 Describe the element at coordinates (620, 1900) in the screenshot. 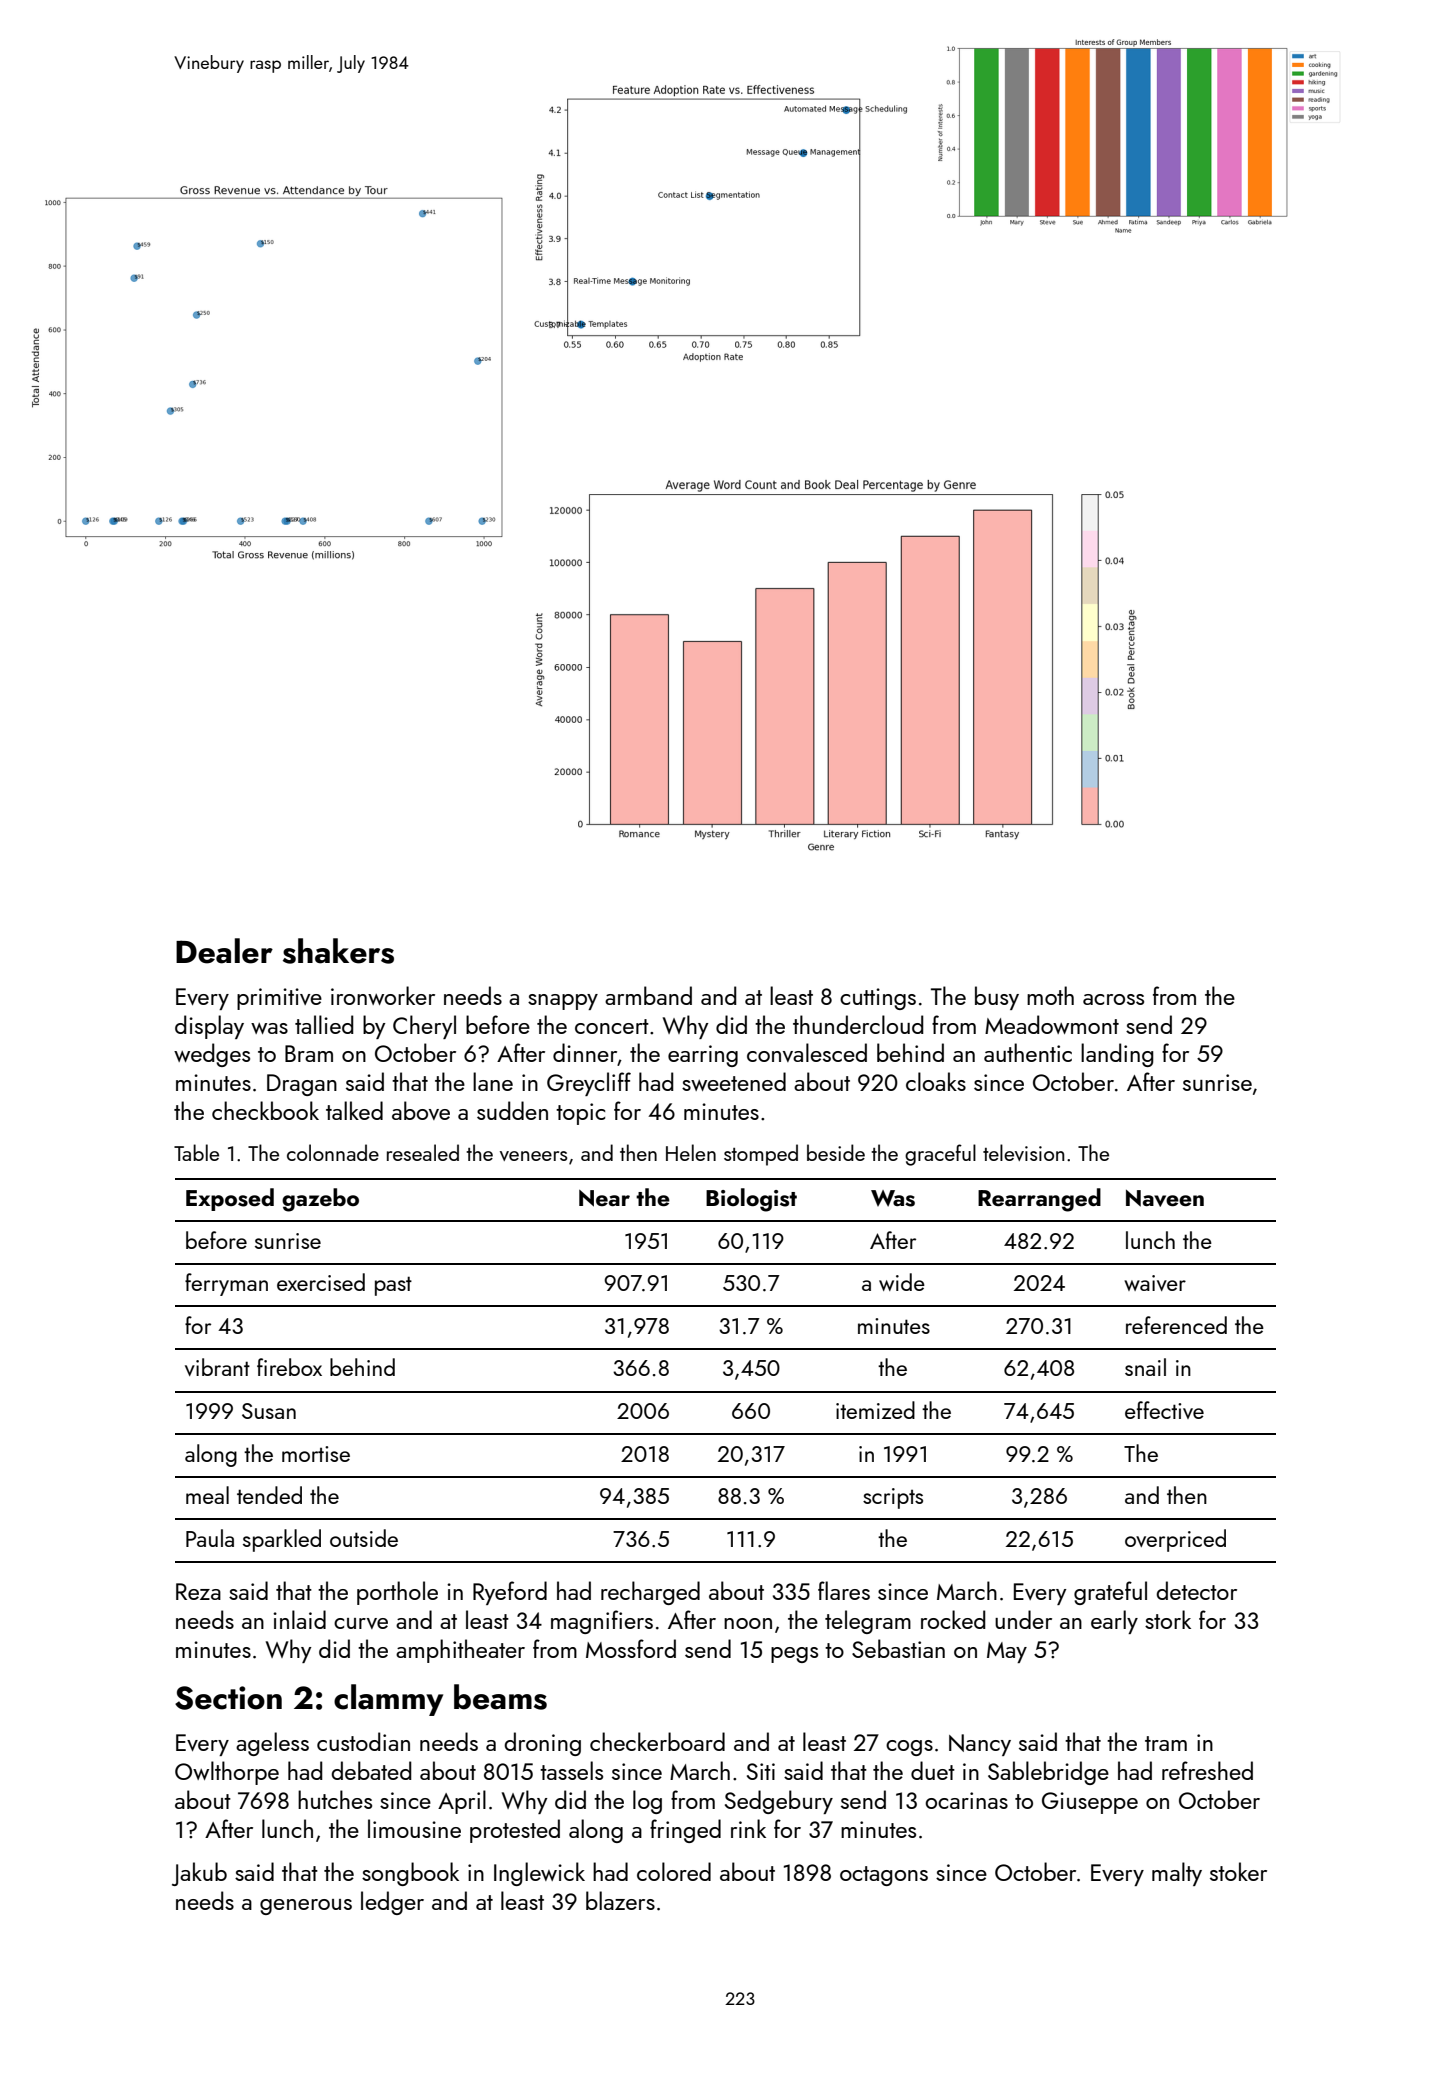

I see `blazers` at that location.
